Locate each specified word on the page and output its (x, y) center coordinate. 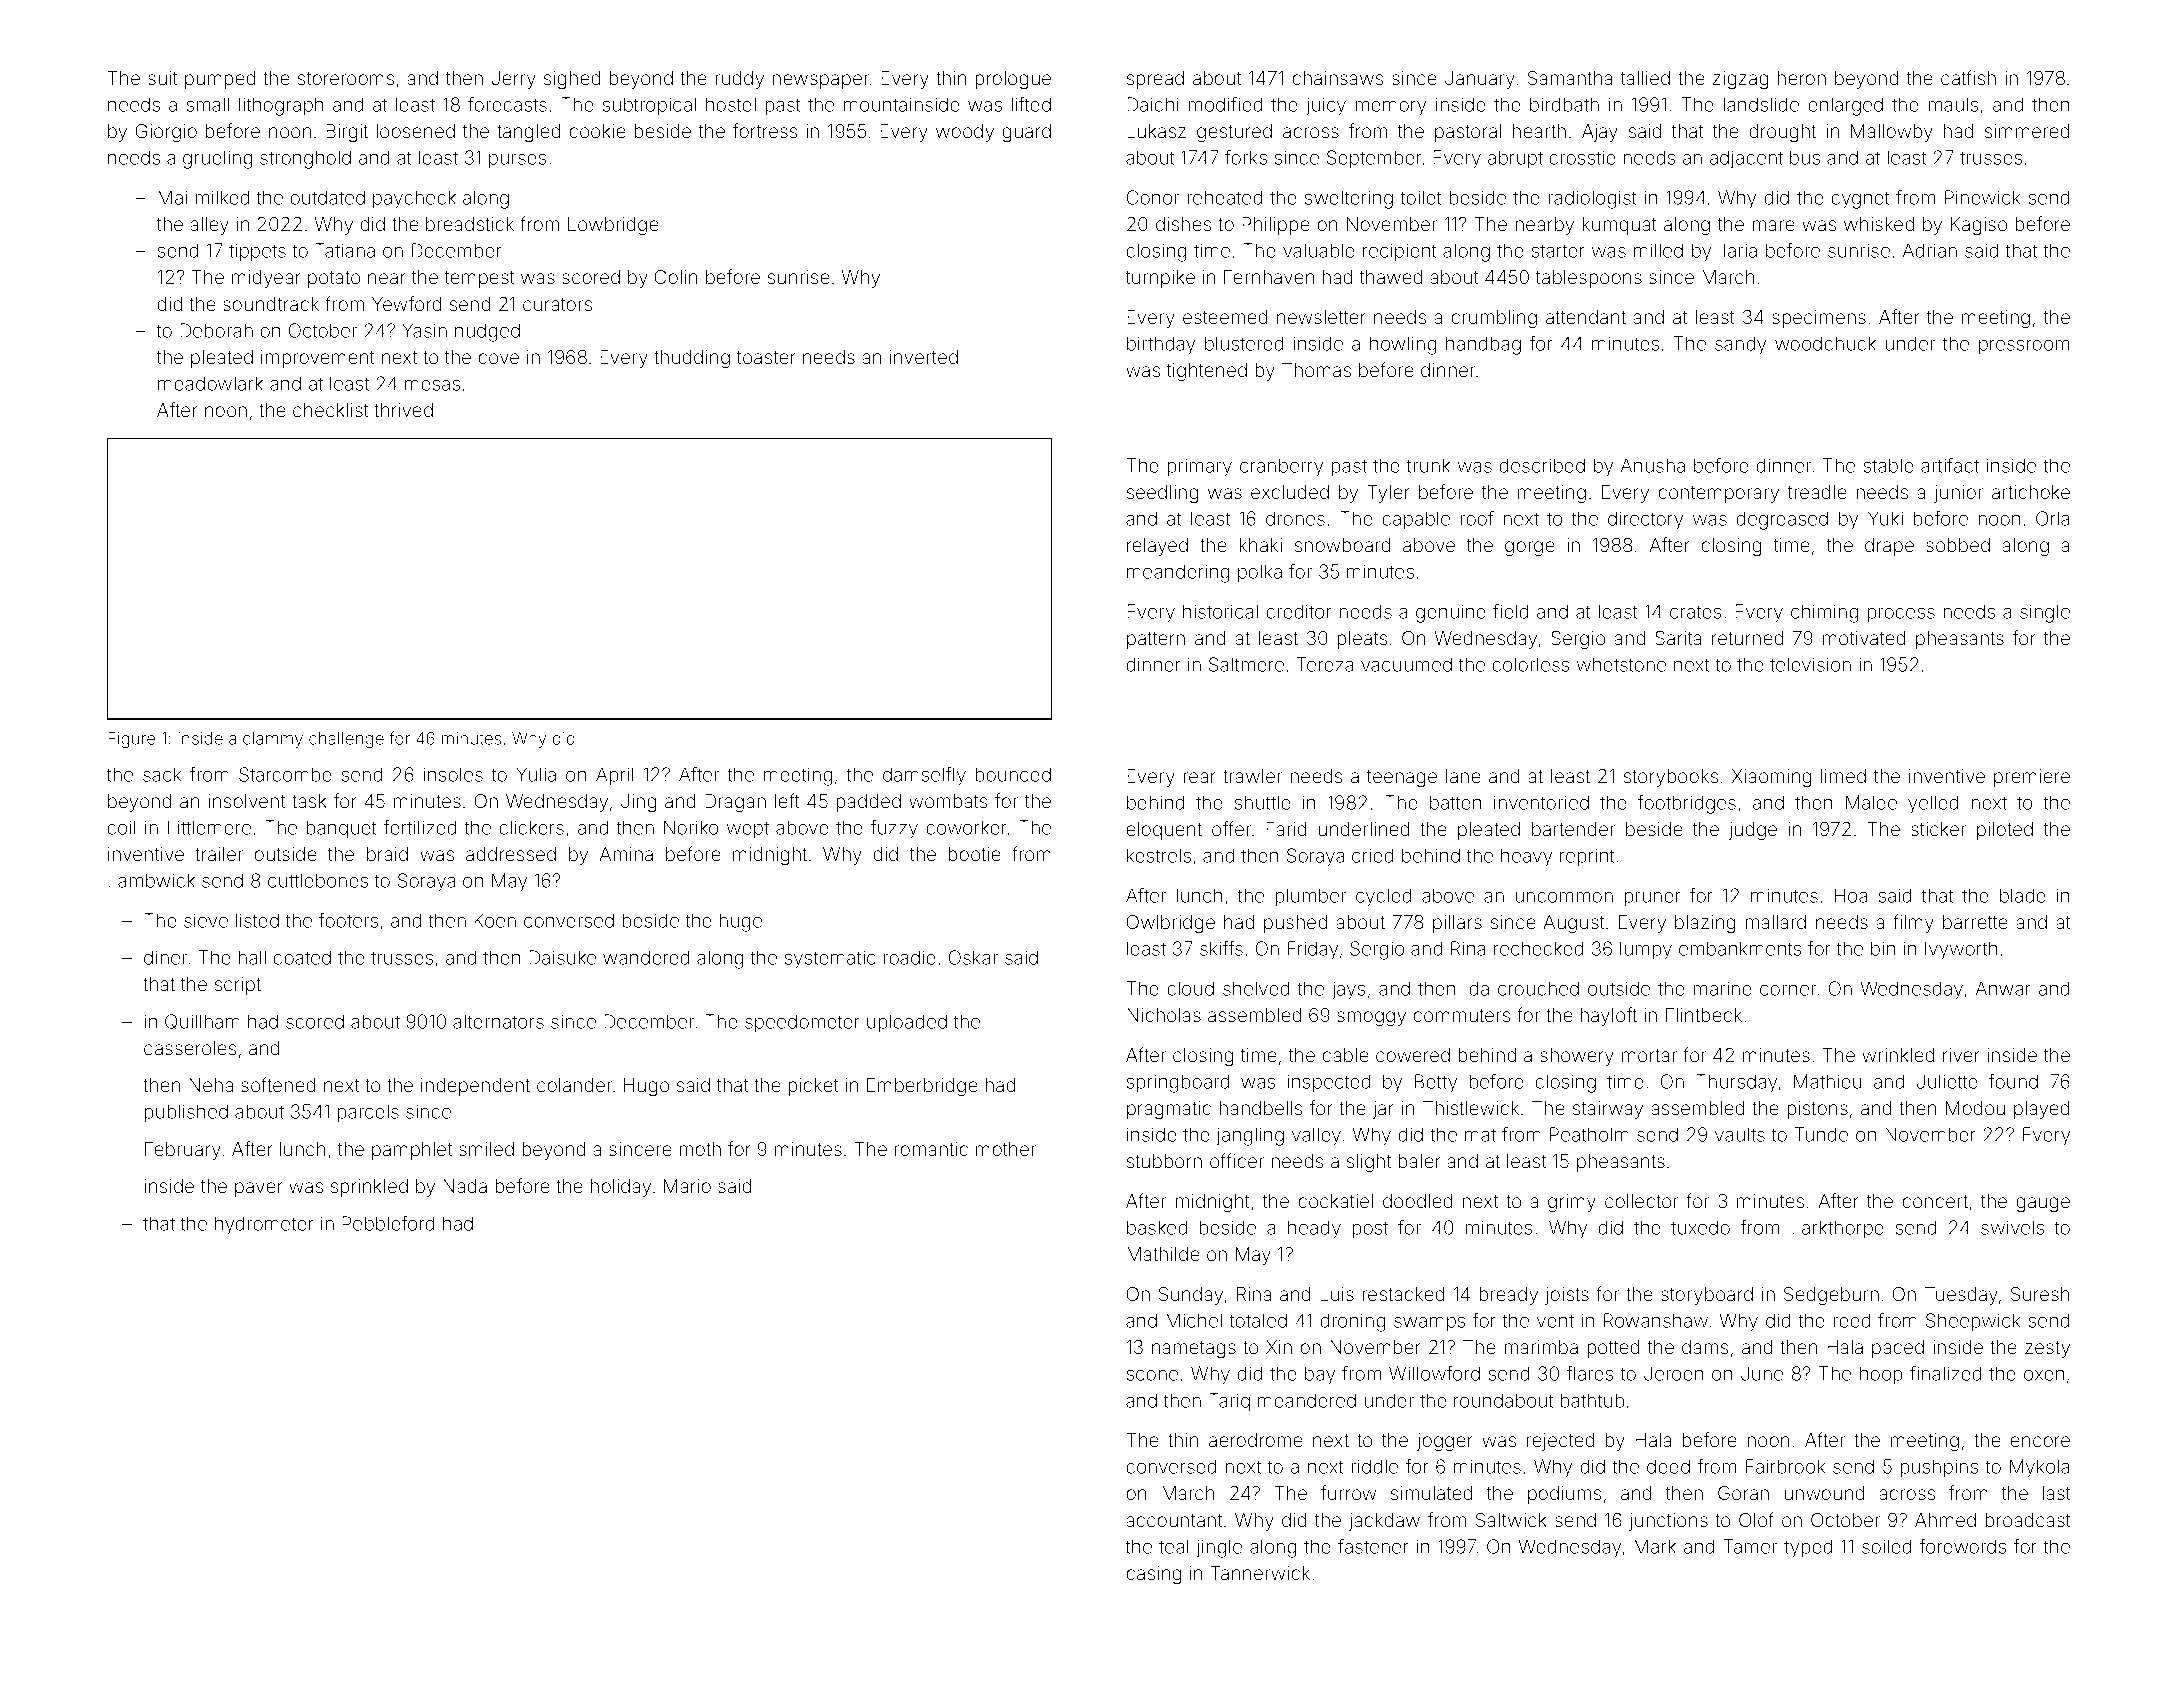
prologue (1013, 80)
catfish (1968, 77)
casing (1153, 1575)
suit (162, 78)
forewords (1962, 1546)
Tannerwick (1260, 1573)
